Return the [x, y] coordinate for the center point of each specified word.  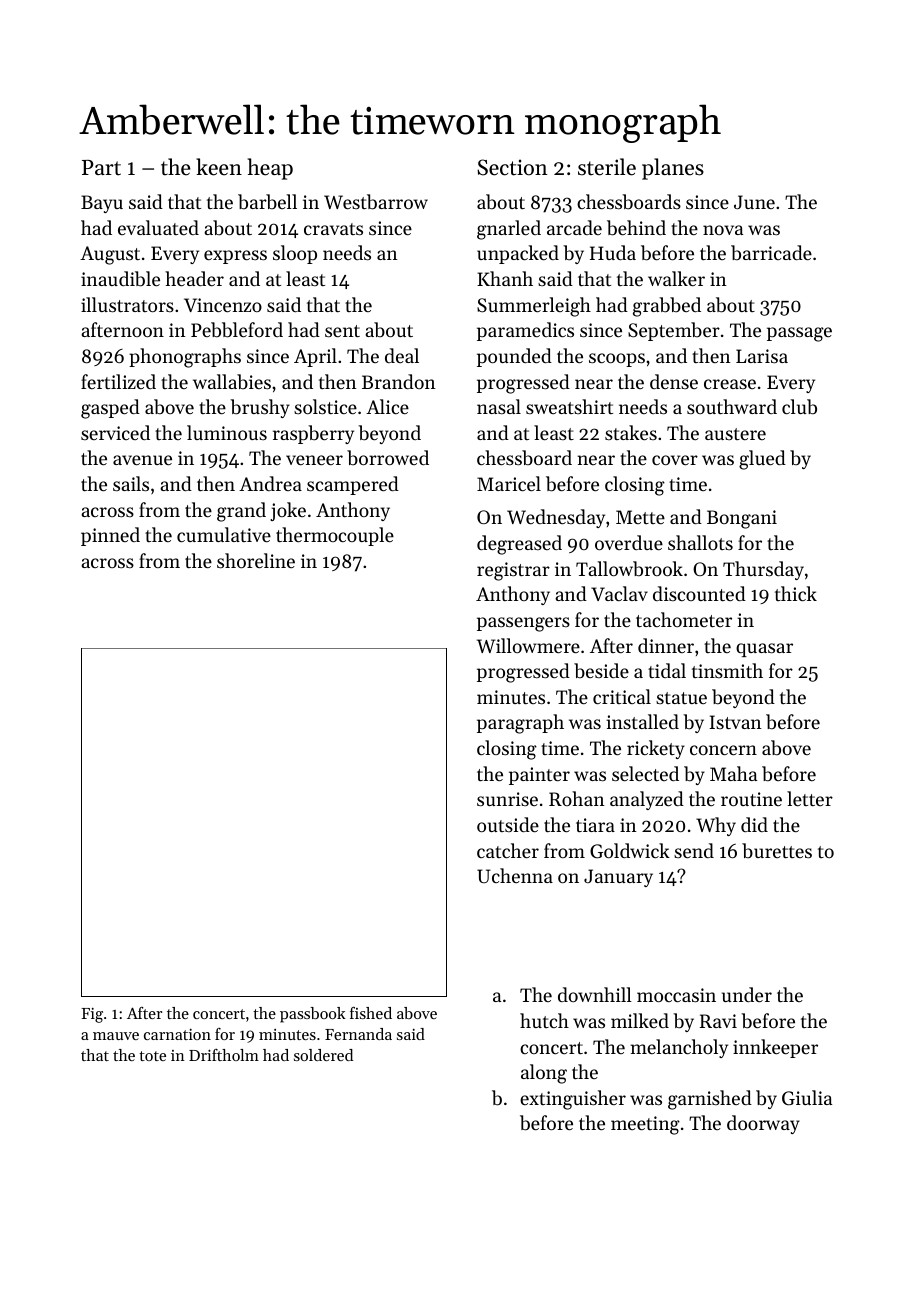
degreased [519, 545]
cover [675, 460]
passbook [313, 1015]
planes [673, 169]
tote [152, 1056]
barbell [267, 202]
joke [288, 511]
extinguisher [573, 1100]
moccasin [676, 995]
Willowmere [528, 645]
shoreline [256, 560]
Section [512, 167]
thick [796, 593]
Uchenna [515, 875]
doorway [763, 1124]
